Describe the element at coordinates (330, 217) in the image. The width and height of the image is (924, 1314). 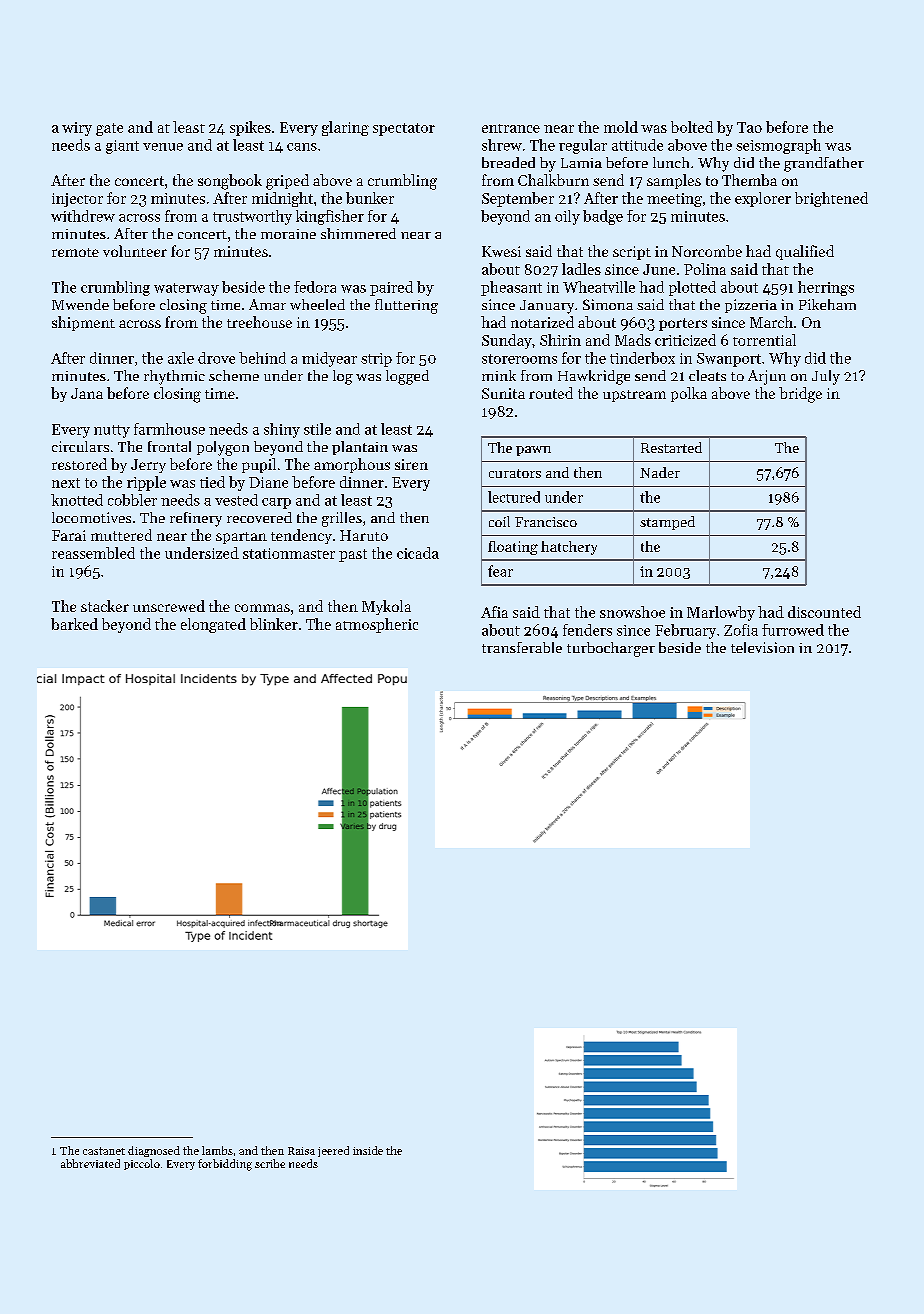
I see `kingfisher` at that location.
